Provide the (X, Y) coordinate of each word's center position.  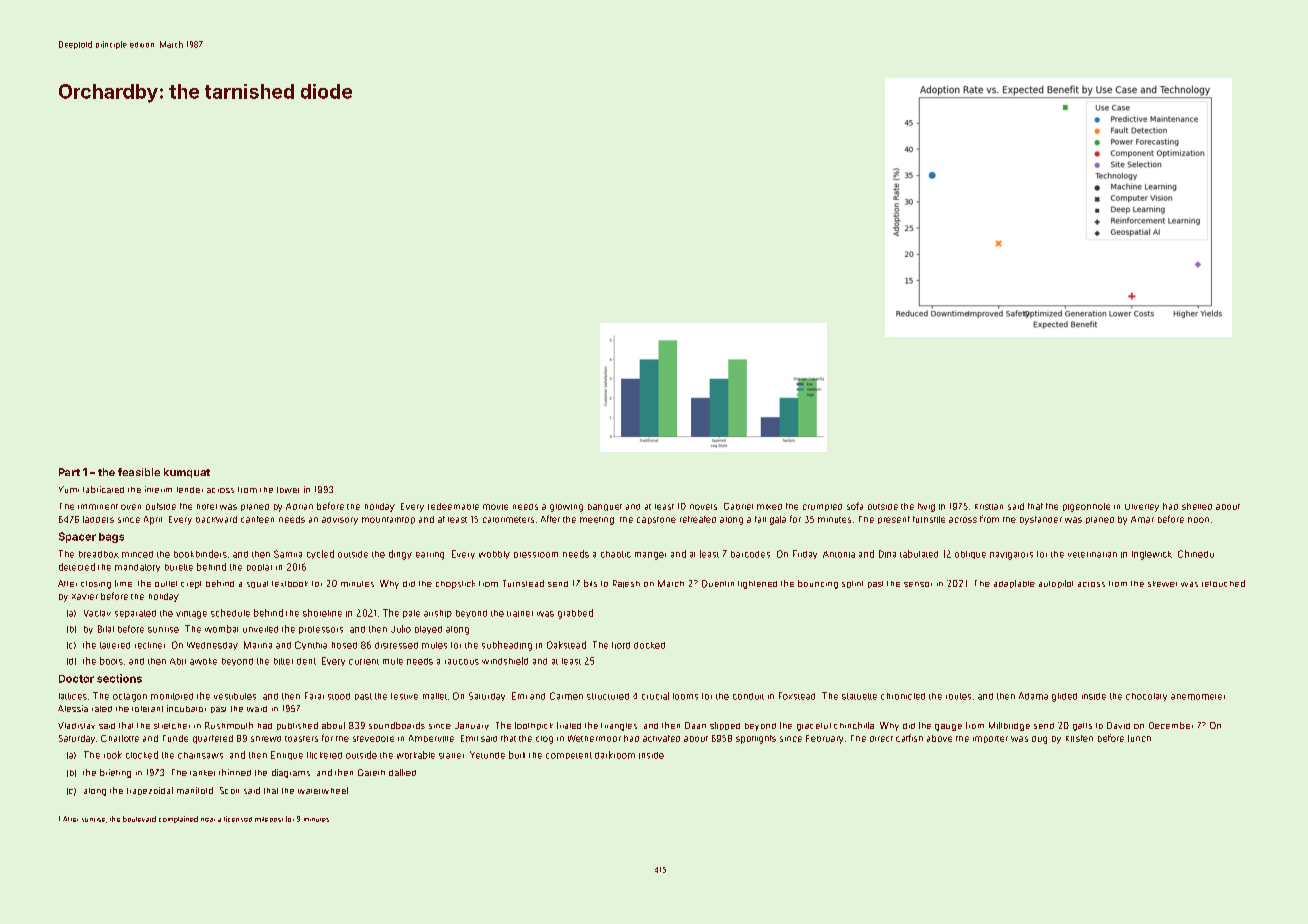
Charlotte (120, 738)
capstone (656, 520)
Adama (1033, 696)
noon (1198, 520)
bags (111, 538)
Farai (314, 696)
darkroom (615, 755)
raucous (462, 662)
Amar (1142, 519)
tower (288, 490)
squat (257, 584)
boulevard (139, 819)
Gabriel (738, 506)
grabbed (575, 614)
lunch (1139, 738)
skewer (1162, 584)
